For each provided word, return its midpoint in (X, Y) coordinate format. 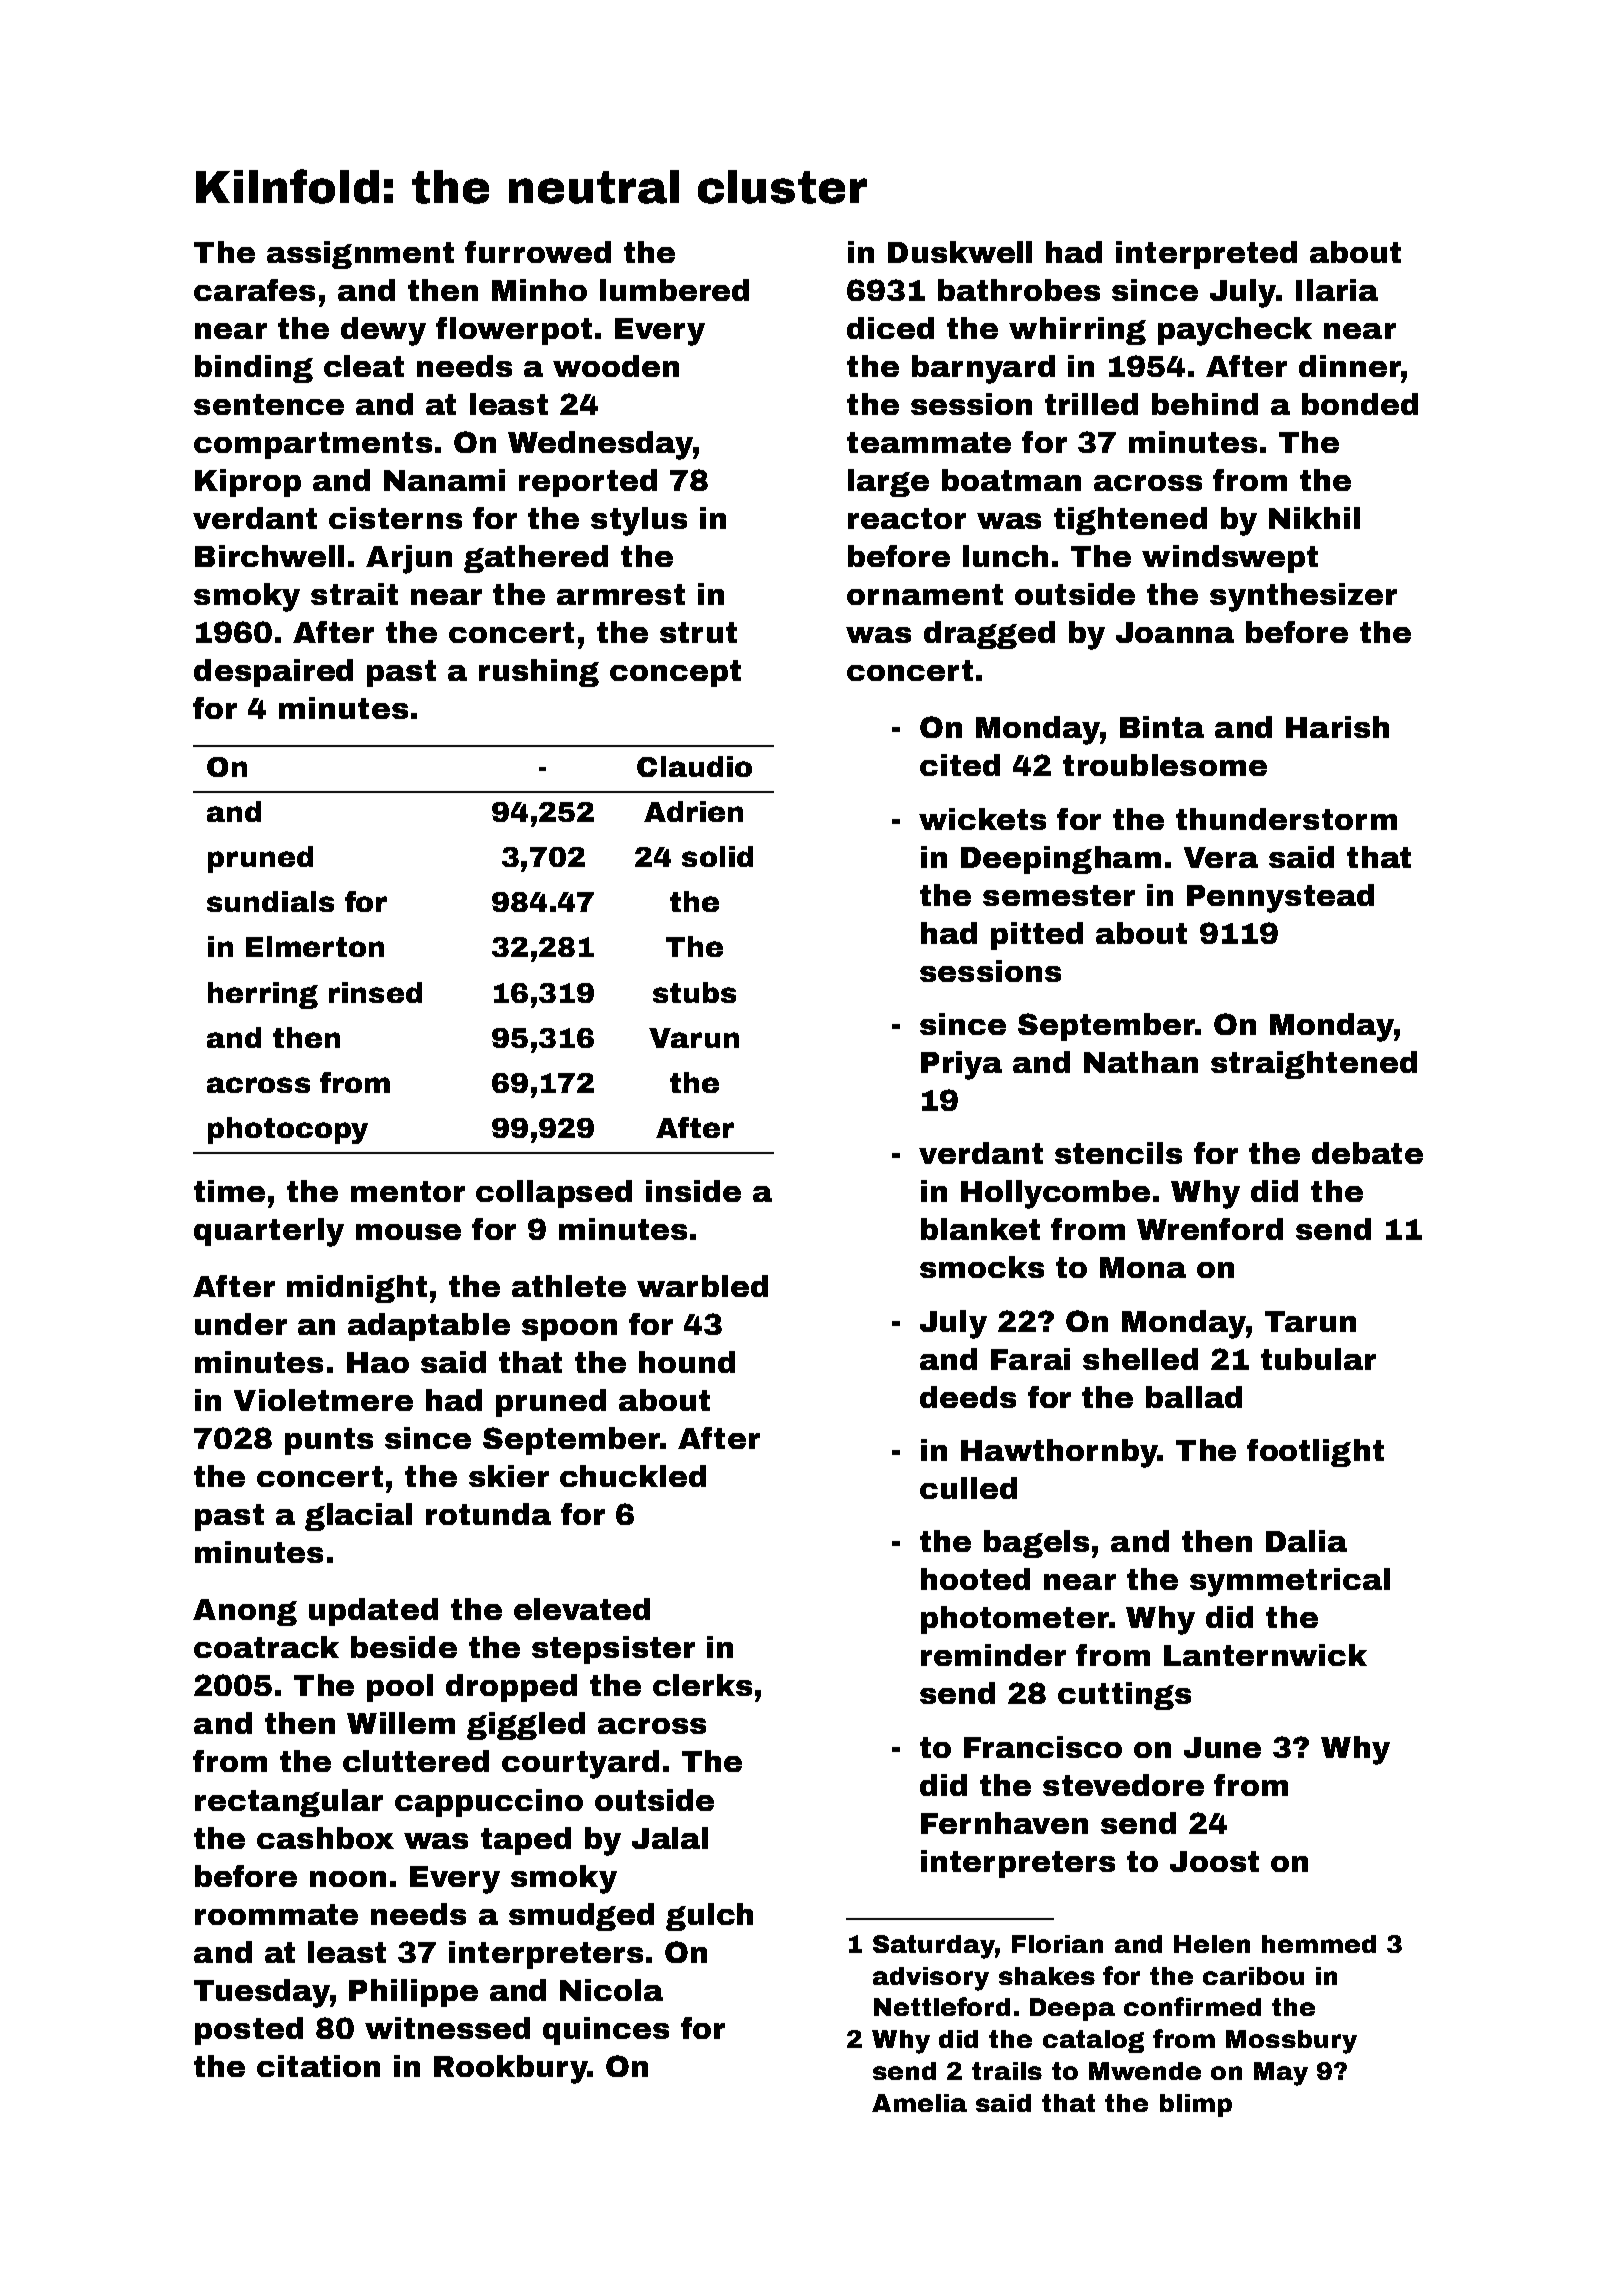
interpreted (1206, 255)
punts (329, 1441)
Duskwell (960, 252)
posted (249, 2031)
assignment (360, 255)
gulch (709, 1917)
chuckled (633, 1476)
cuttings (1124, 1696)
